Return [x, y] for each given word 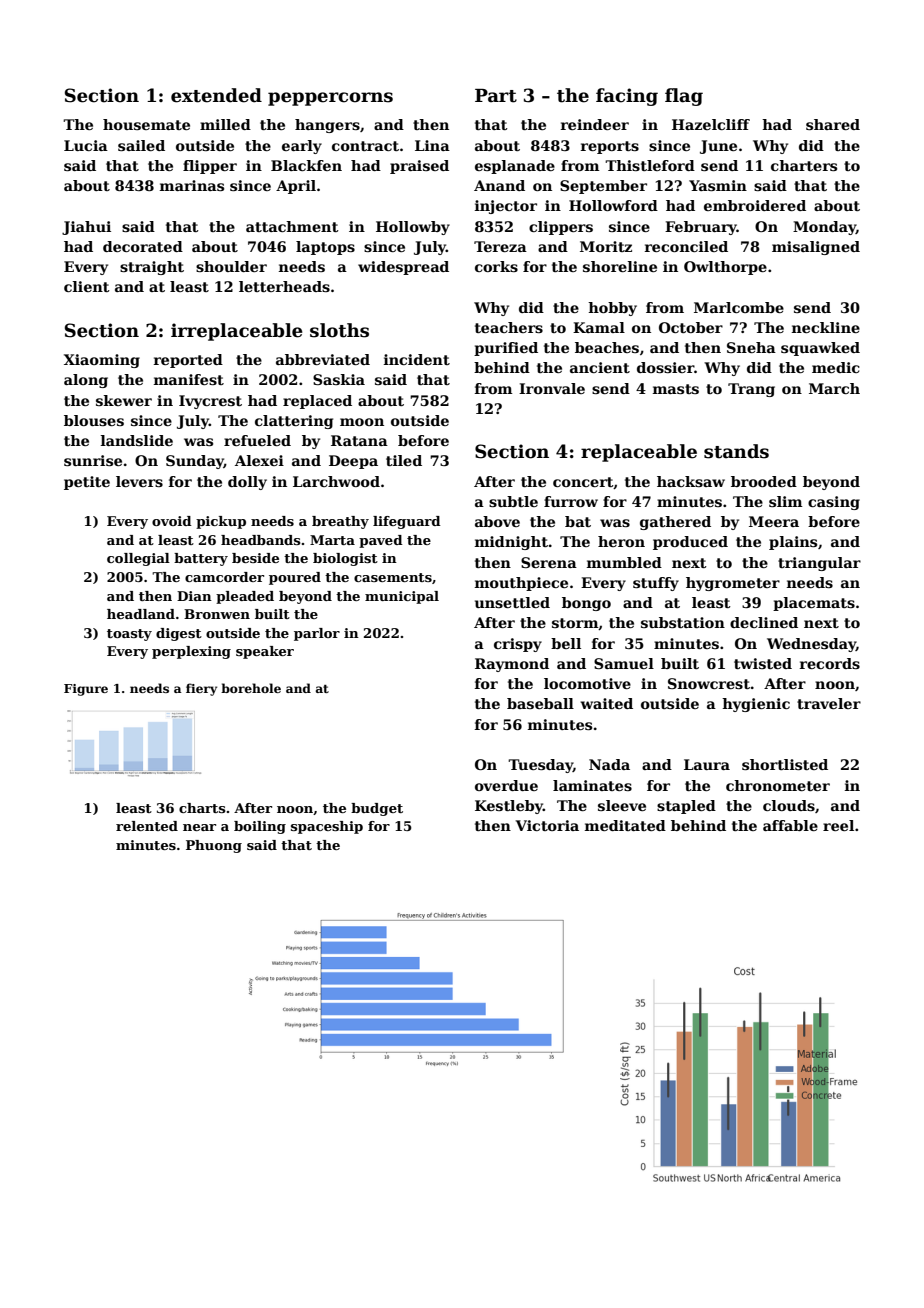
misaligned [816, 248]
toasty [129, 635]
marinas [192, 185]
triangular [819, 564]
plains [793, 543]
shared [833, 124]
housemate [146, 124]
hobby [612, 309]
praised [419, 167]
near [199, 827]
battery [201, 559]
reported [188, 361]
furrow [571, 501]
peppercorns [330, 99]
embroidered [755, 205]
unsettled [512, 602]
